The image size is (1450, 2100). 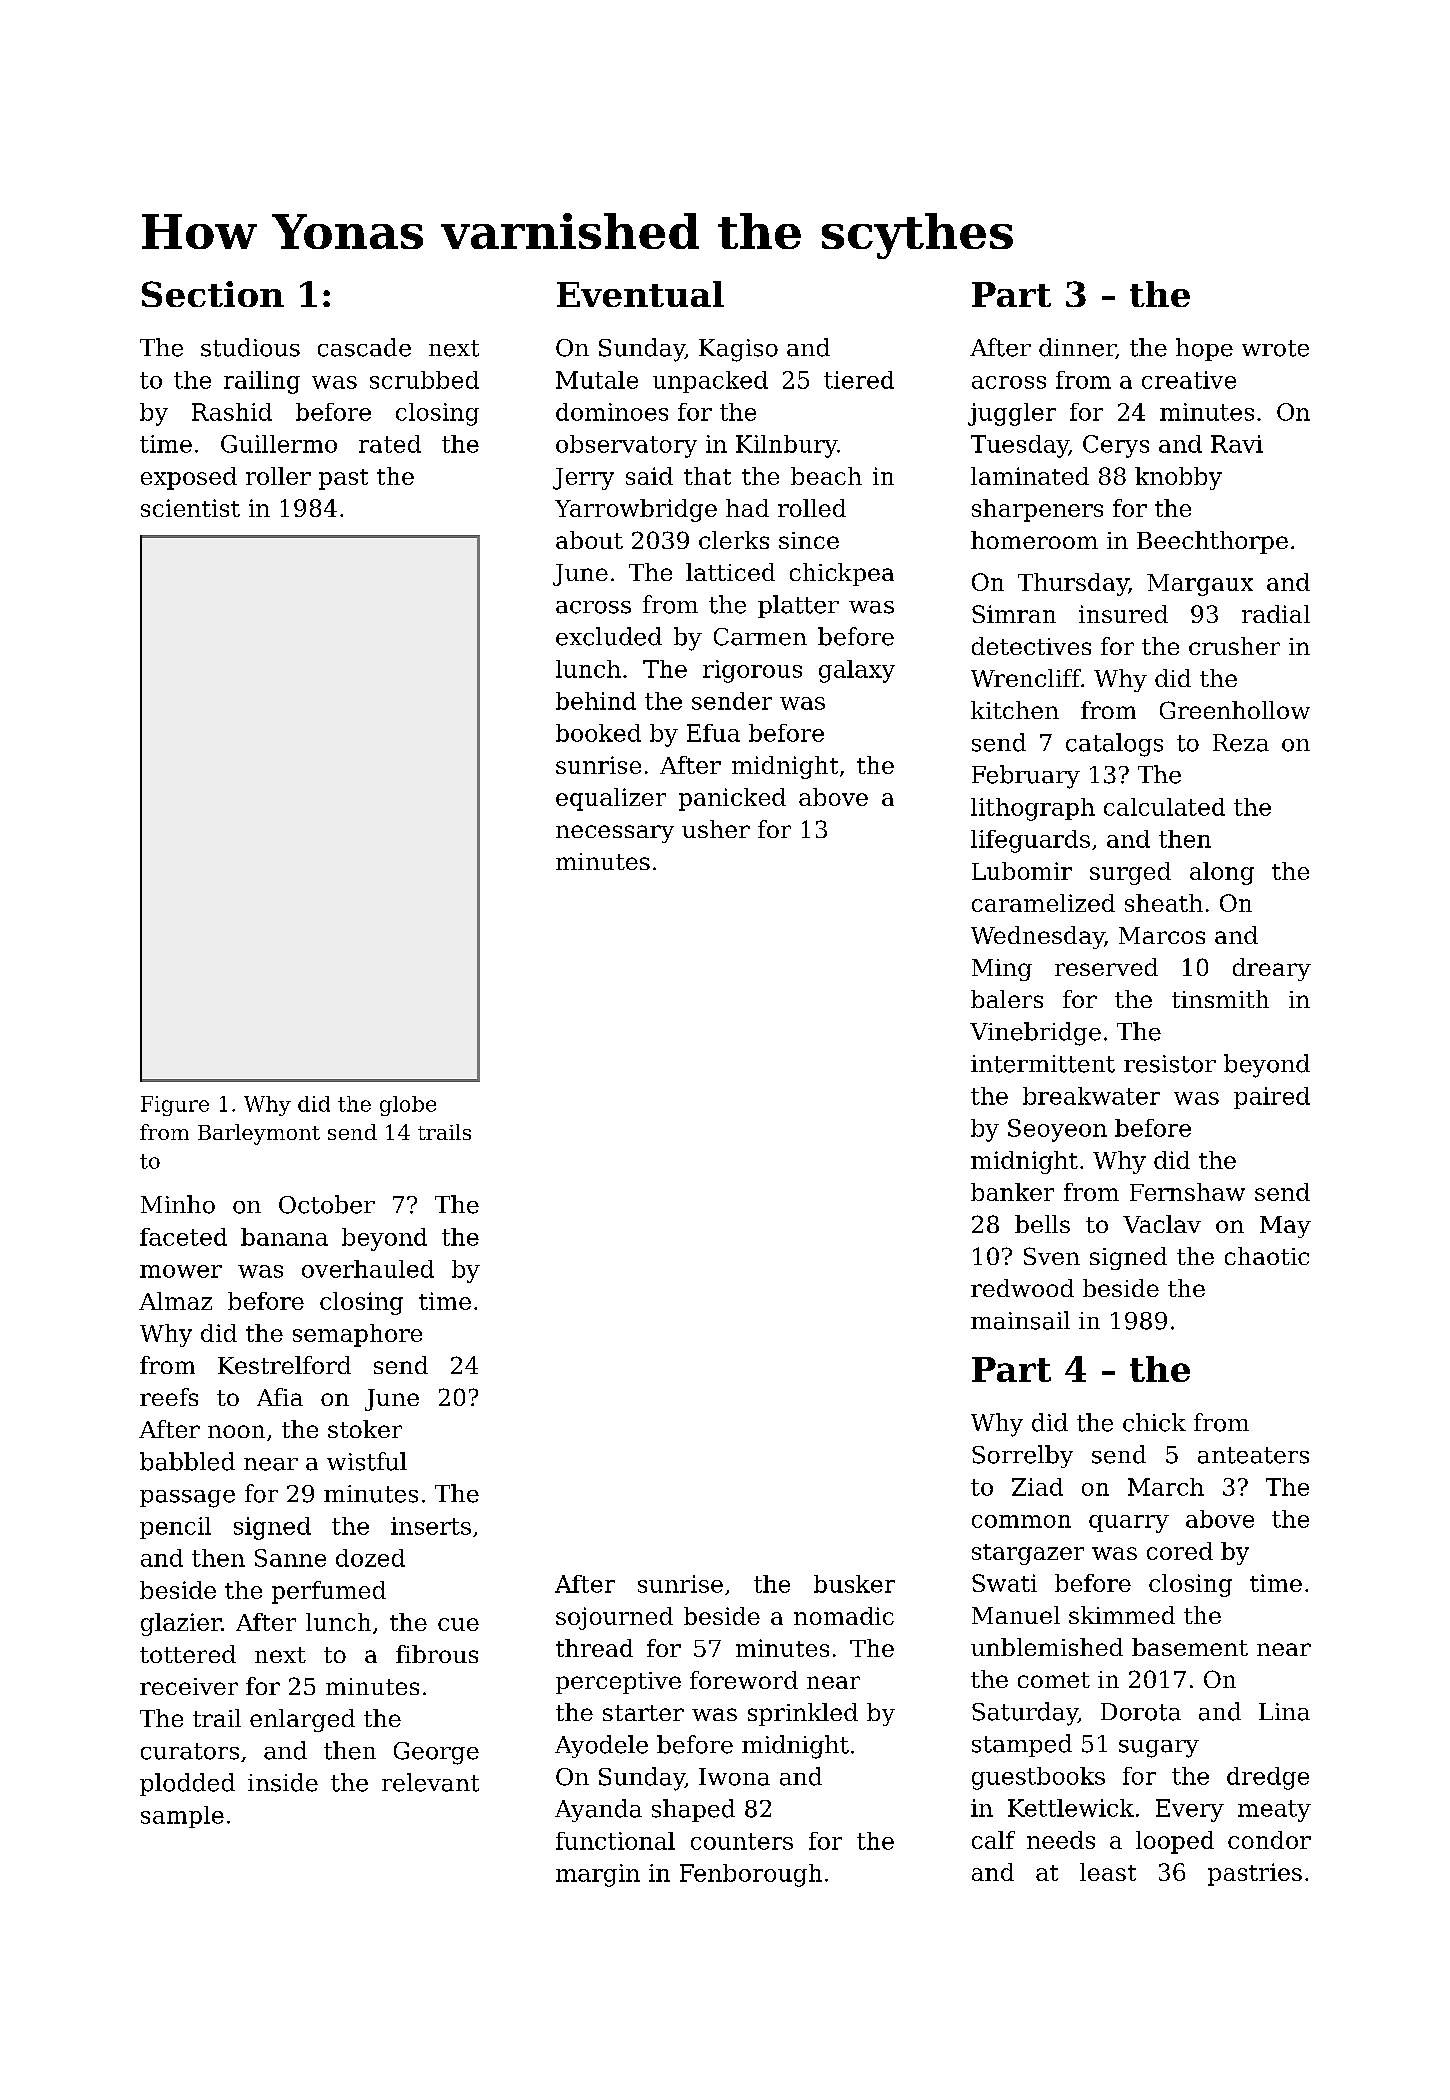 I want to click on calf, so click(x=993, y=1840).
